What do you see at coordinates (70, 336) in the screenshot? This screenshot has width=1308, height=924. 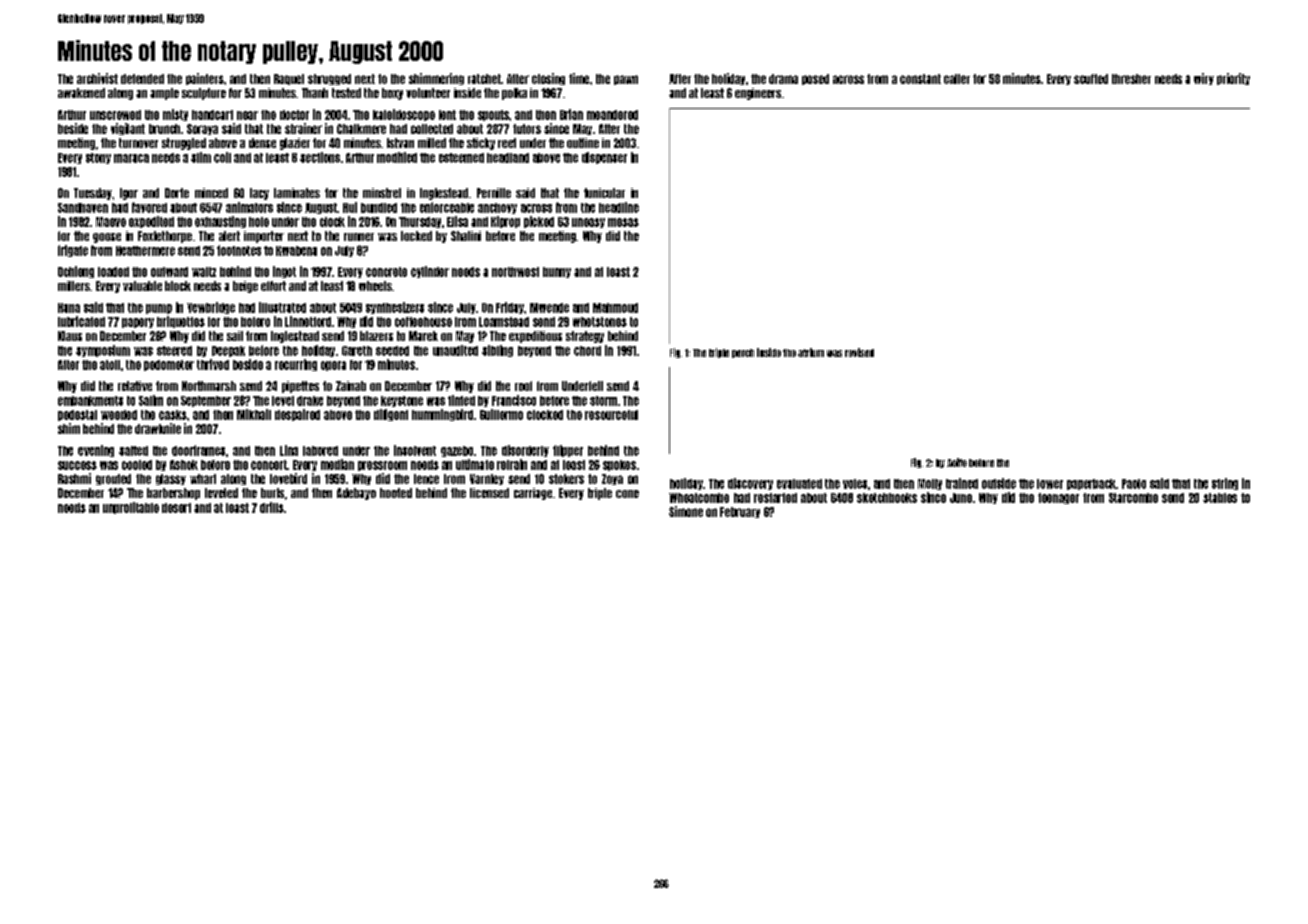 I see `Klaus` at bounding box center [70, 336].
